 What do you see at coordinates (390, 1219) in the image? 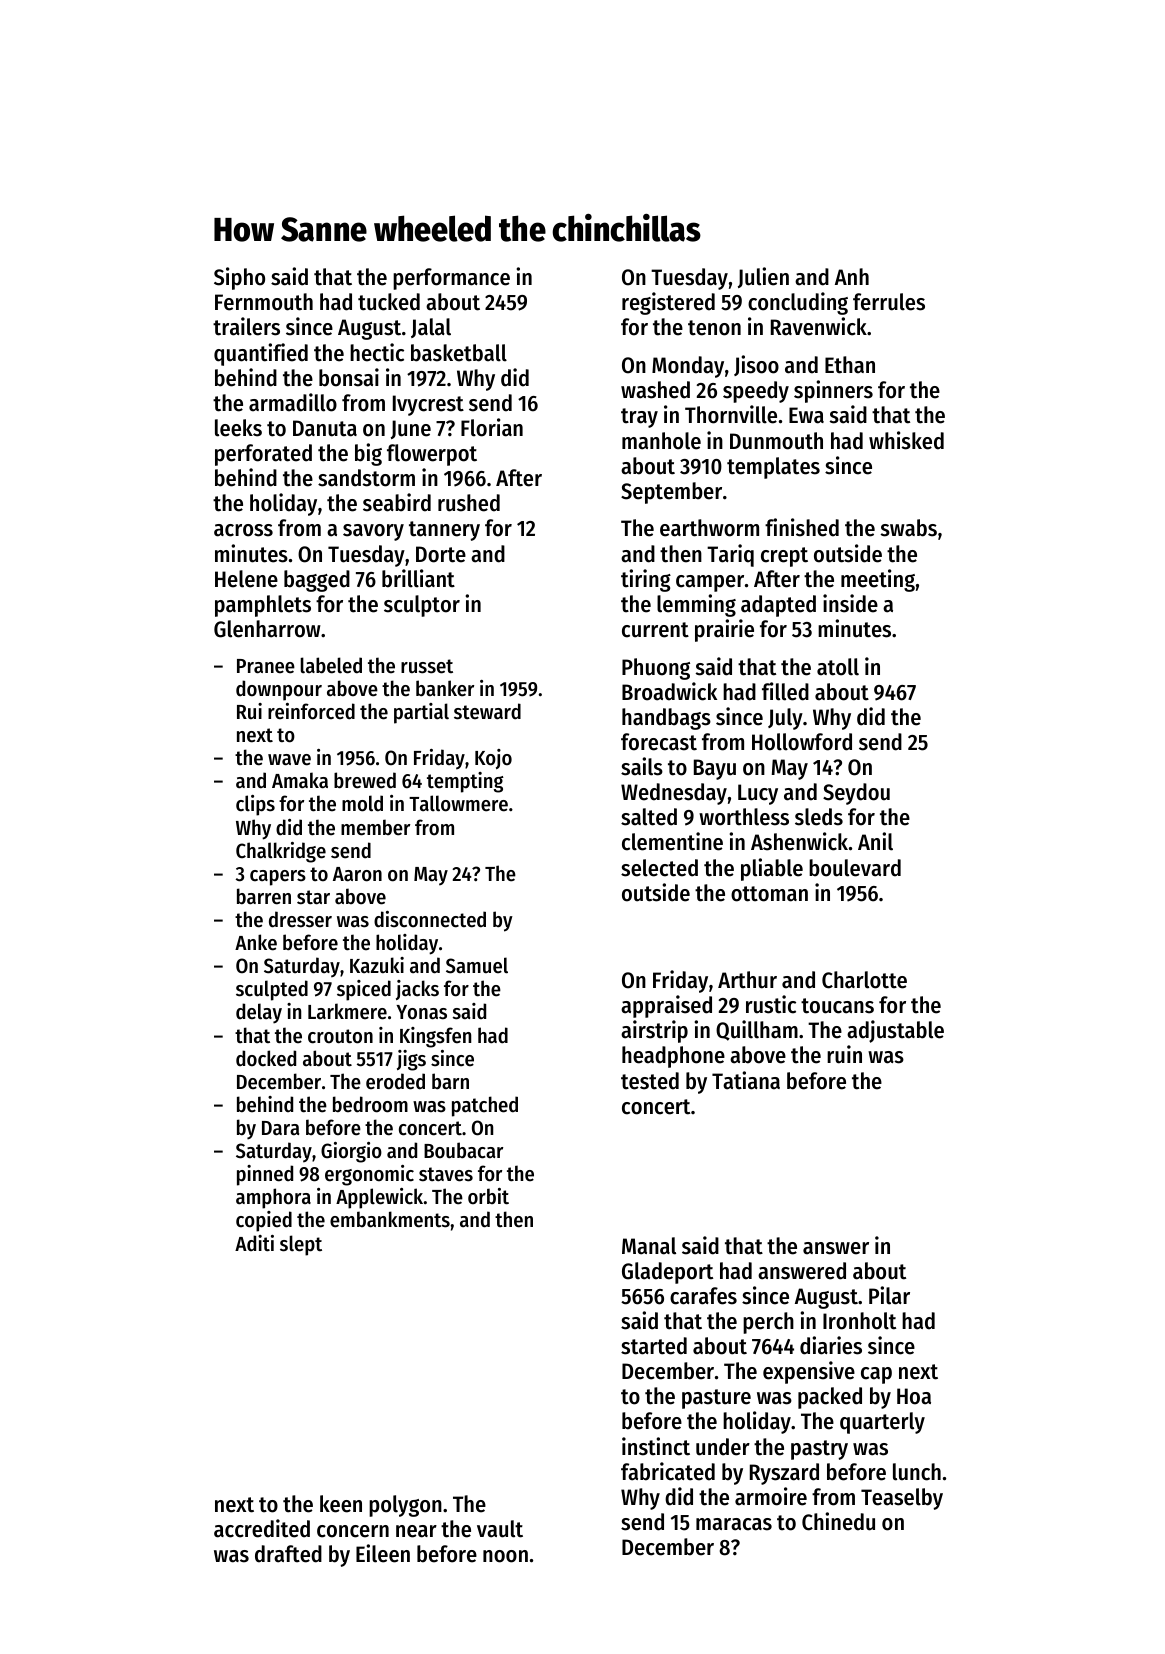
I see `embankments` at bounding box center [390, 1219].
